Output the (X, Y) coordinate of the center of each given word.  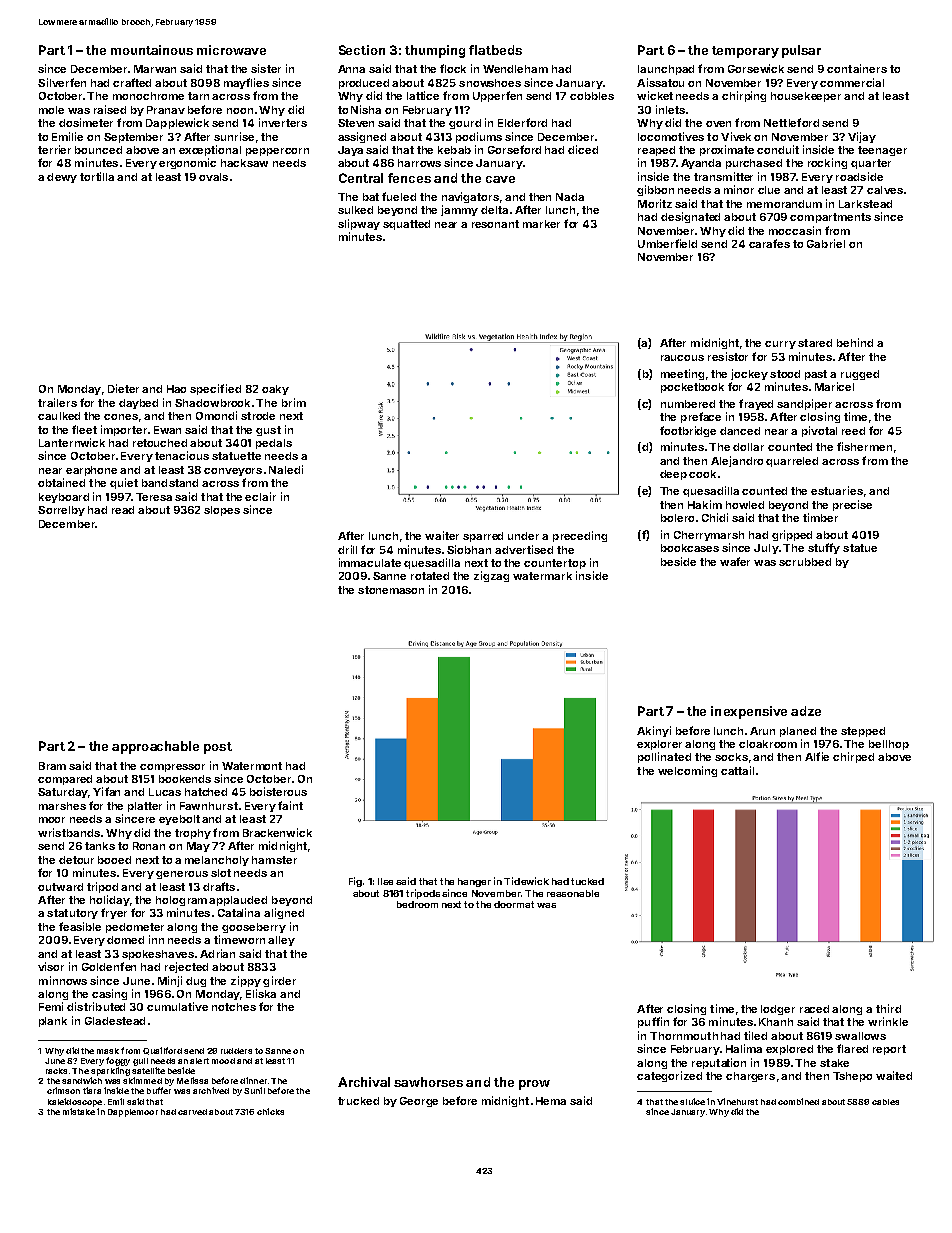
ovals (213, 177)
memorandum (784, 204)
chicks (270, 1111)
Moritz (655, 203)
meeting (682, 374)
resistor (728, 356)
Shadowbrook (212, 403)
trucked (358, 1101)
